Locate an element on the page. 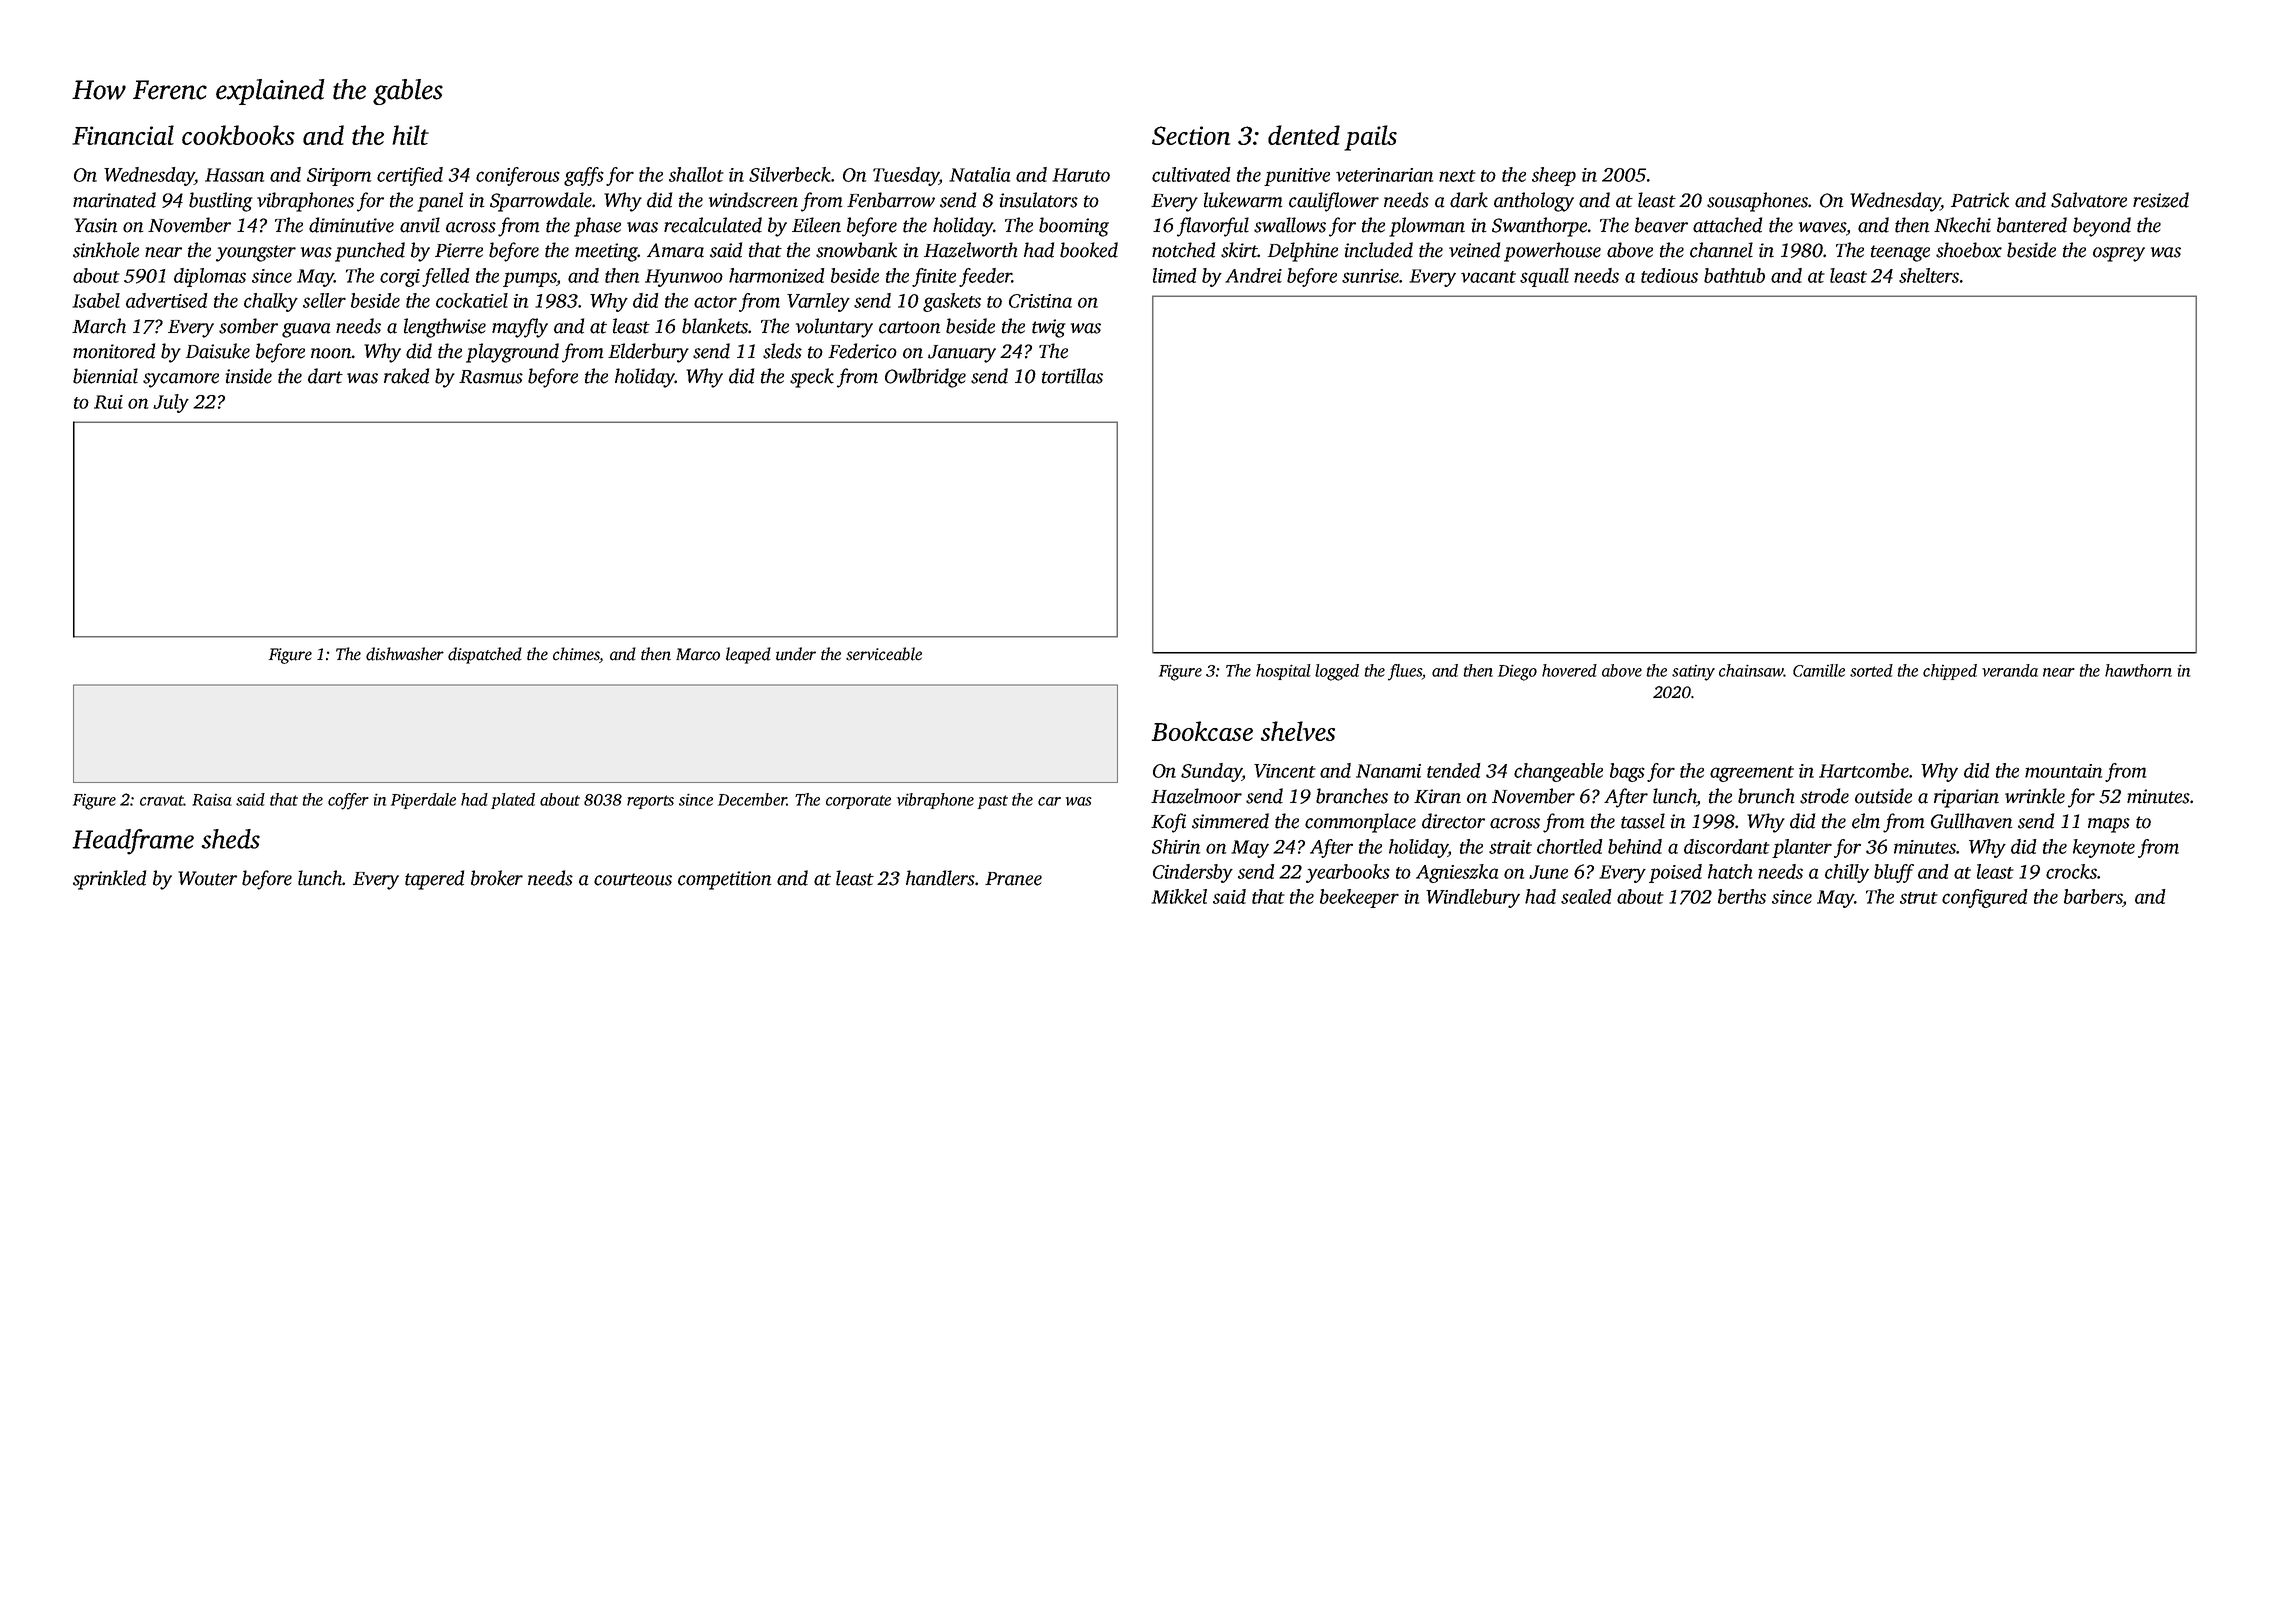 This document has height=1605, width=2270. broker is located at coordinates (497, 878).
